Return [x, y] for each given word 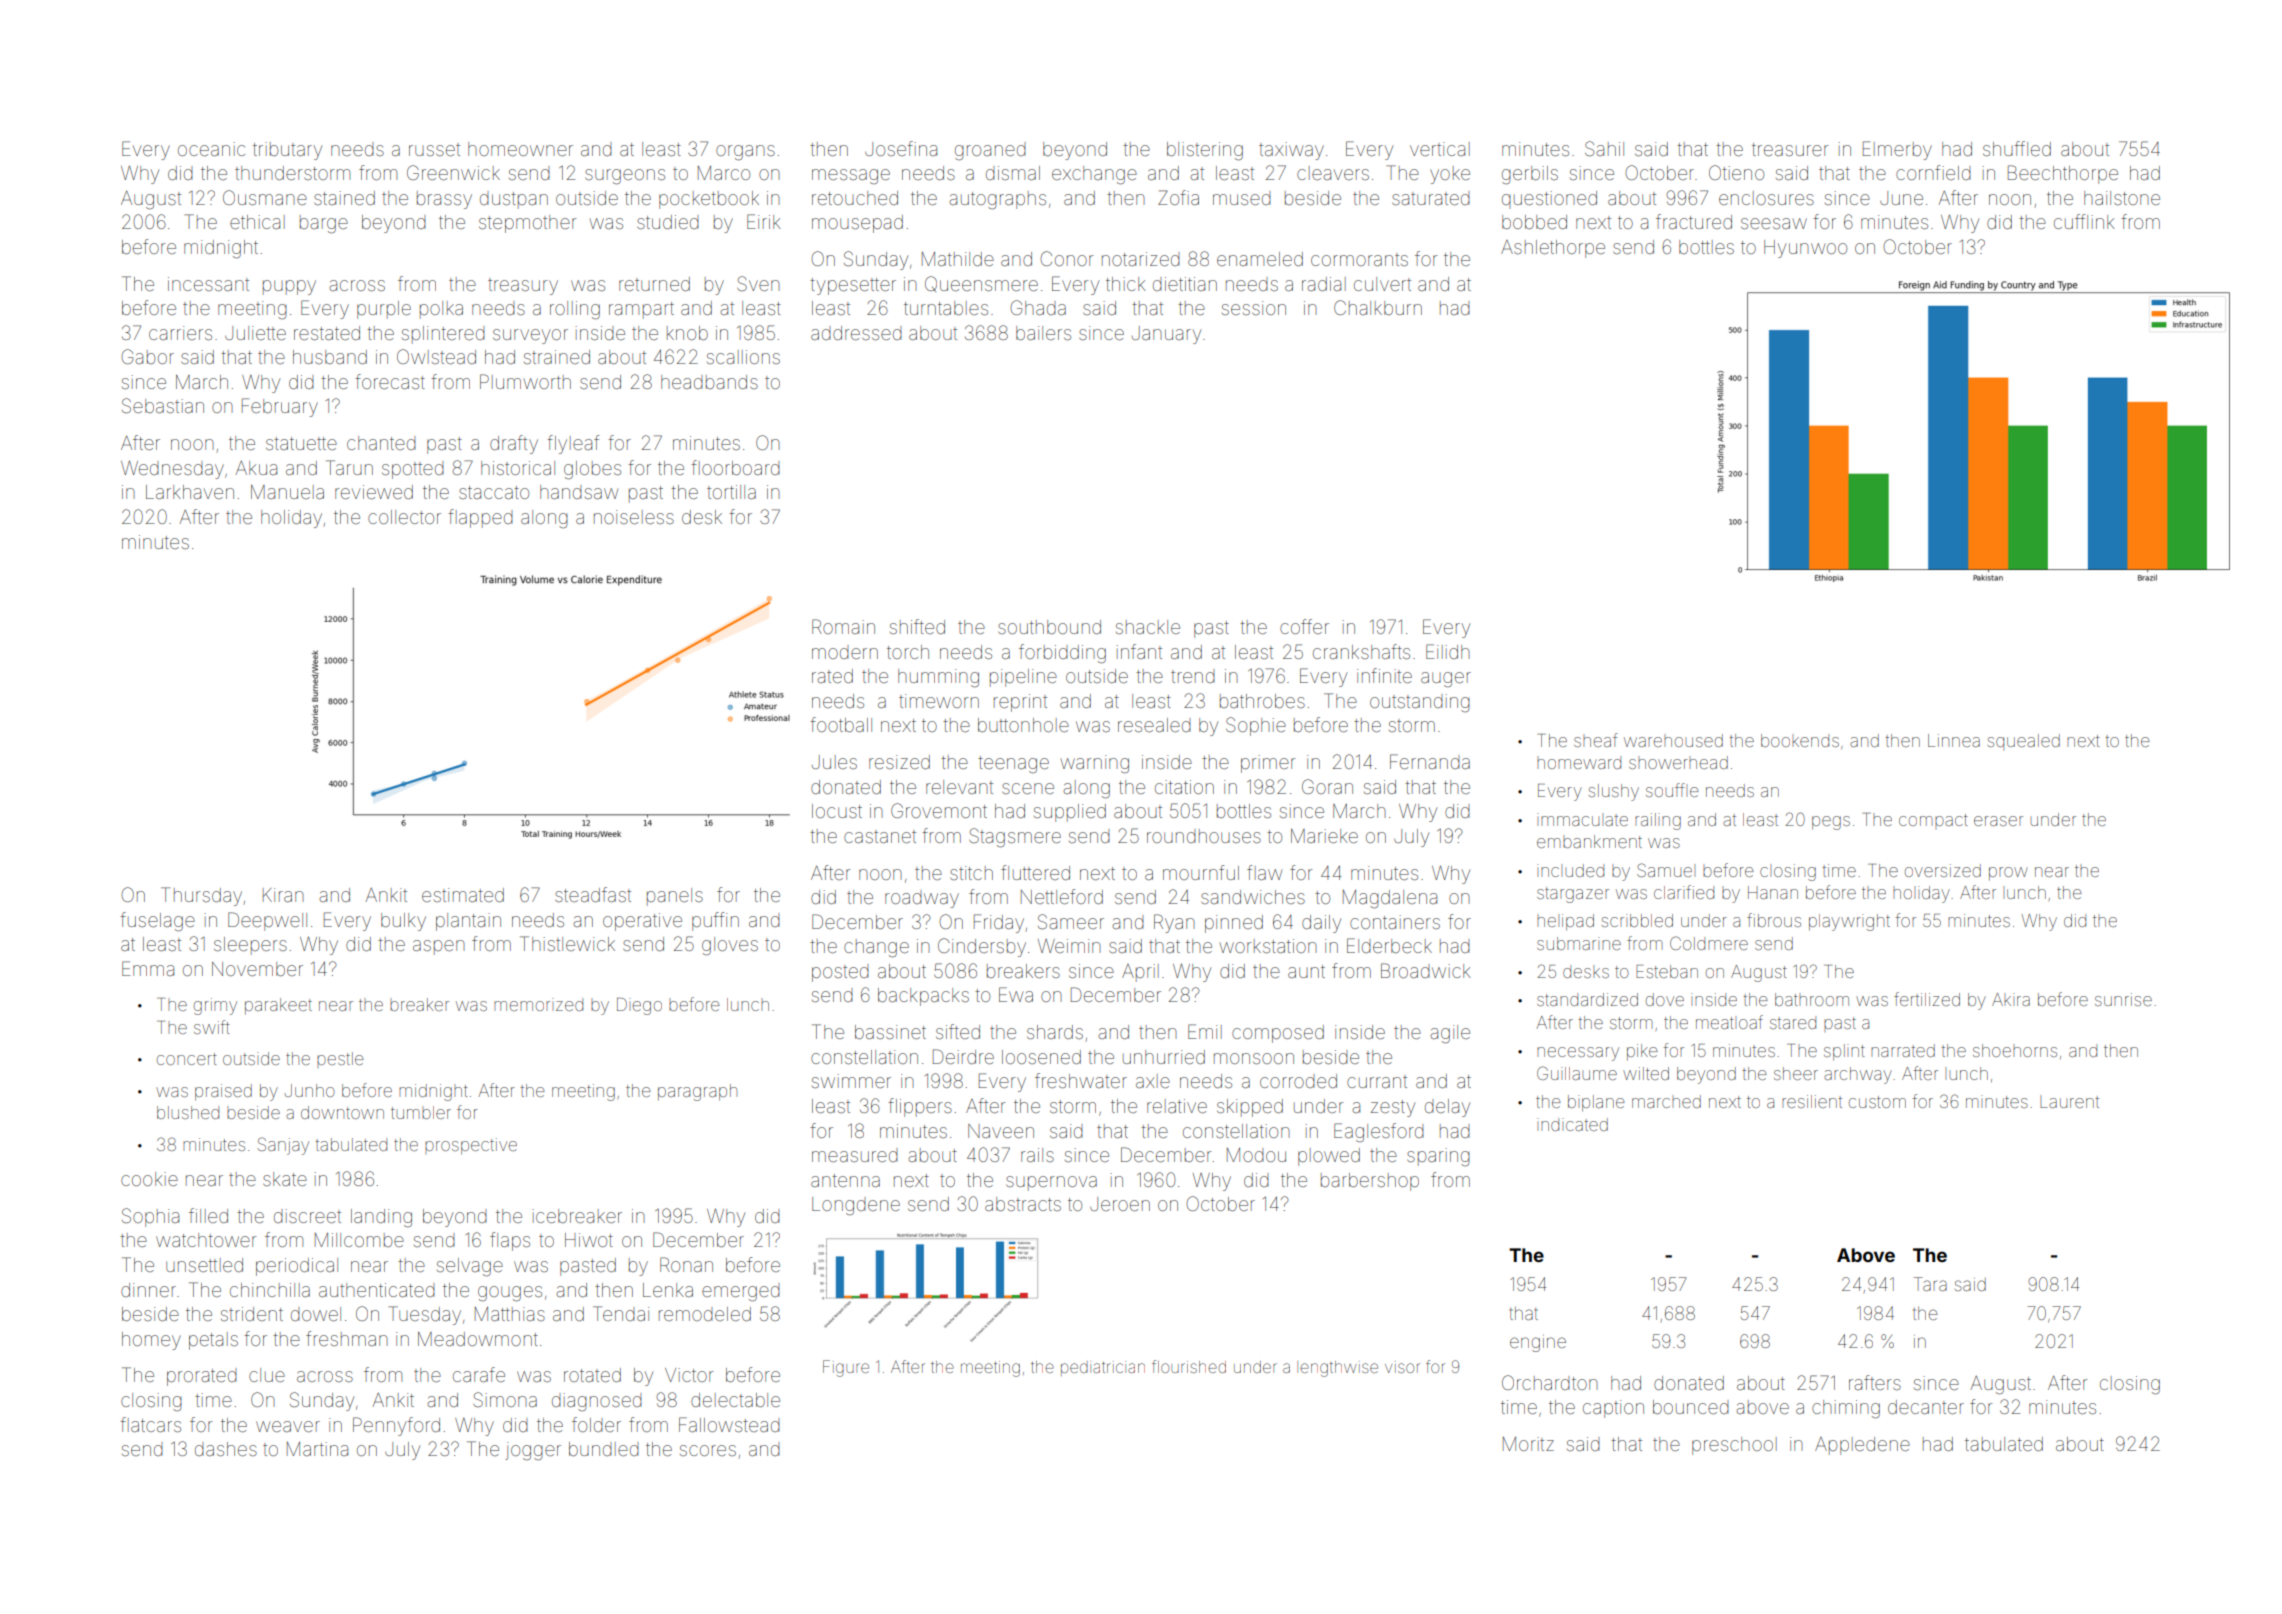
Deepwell [267, 921]
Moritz [1528, 1444]
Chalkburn [1378, 307]
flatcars [150, 1424]
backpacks [923, 997]
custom [1877, 1102]
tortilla [731, 492]
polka [441, 310]
